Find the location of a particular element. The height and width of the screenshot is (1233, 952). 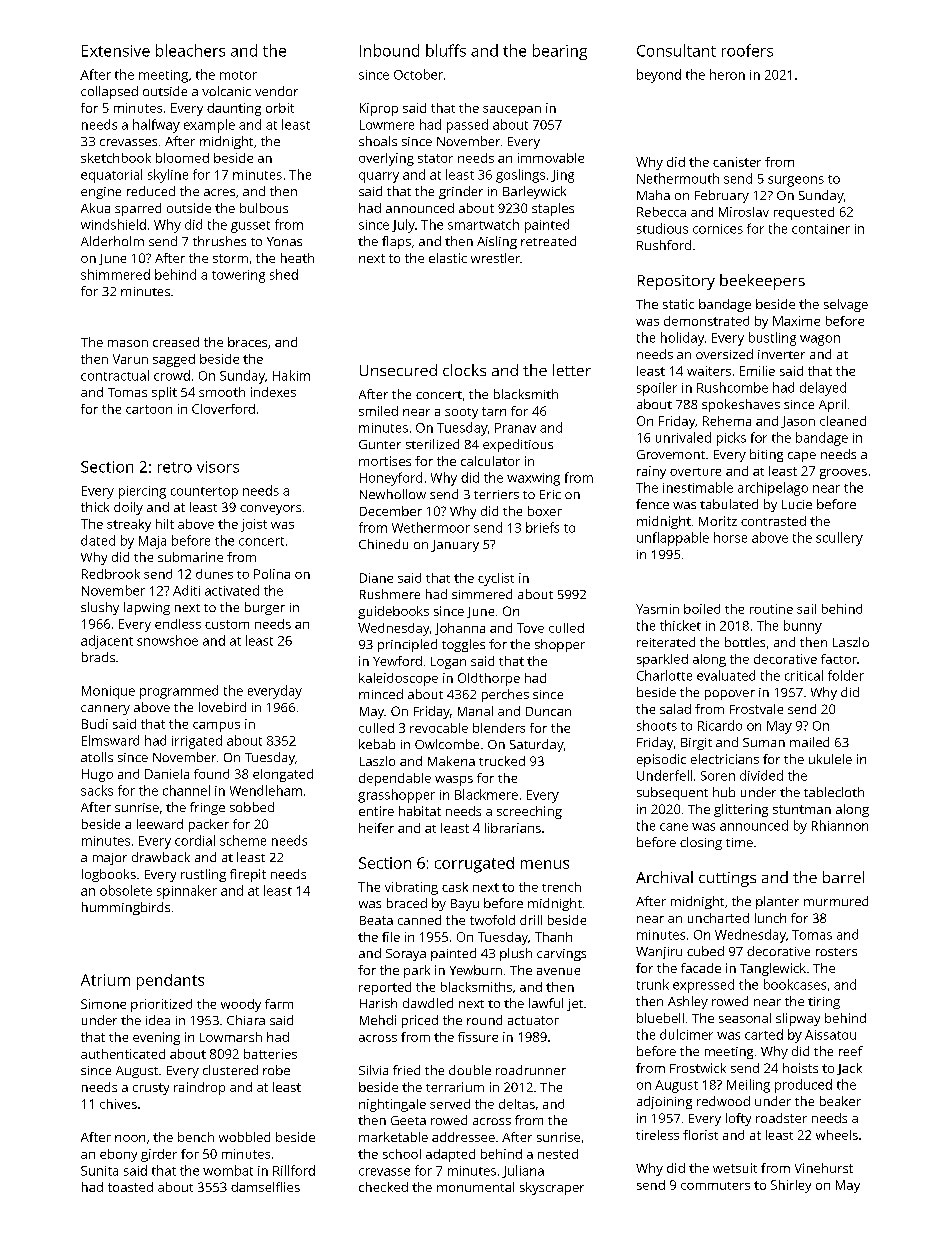

demonstrated is located at coordinates (706, 321).
